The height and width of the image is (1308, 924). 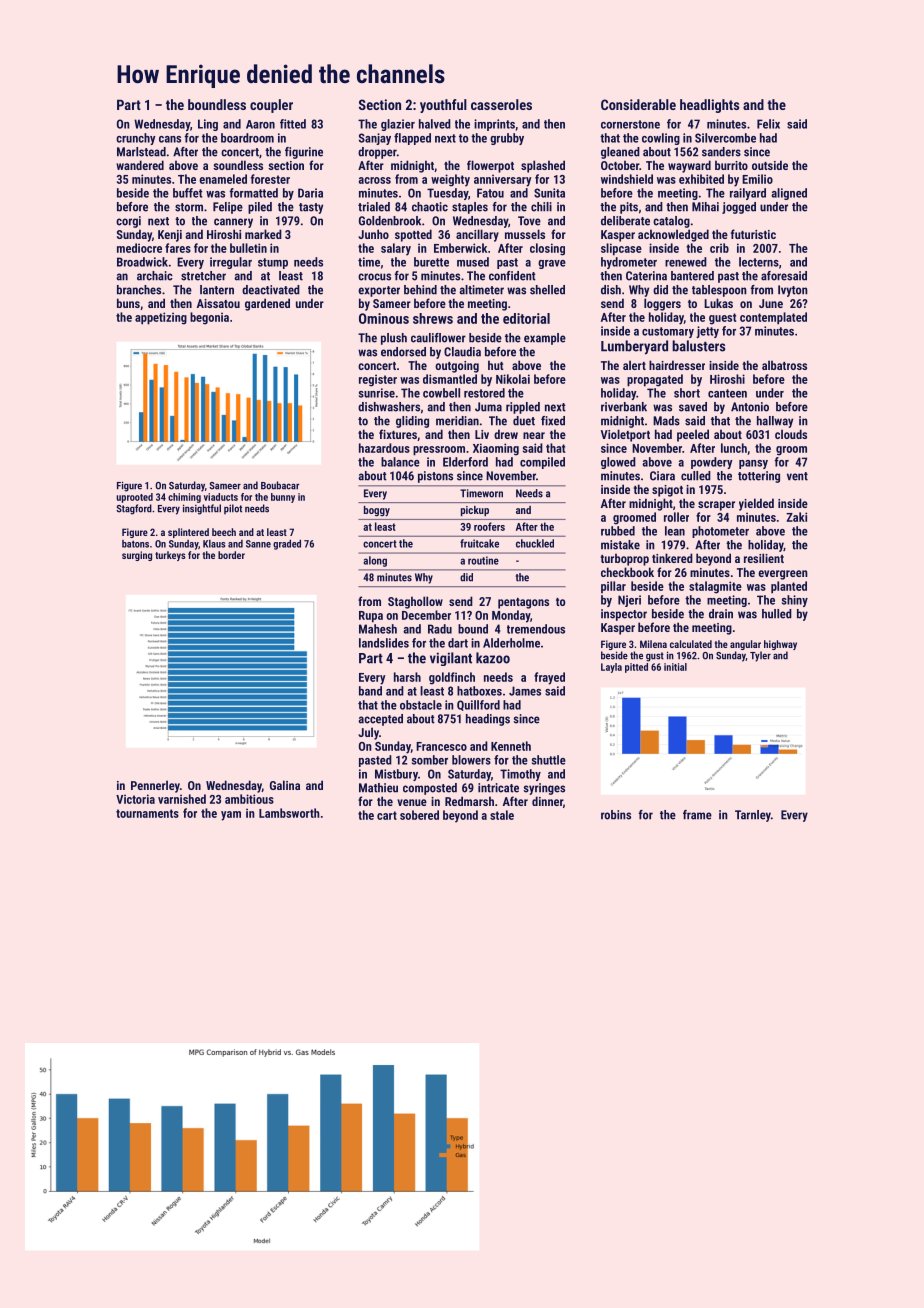 I want to click on Tarnley, so click(x=753, y=816).
